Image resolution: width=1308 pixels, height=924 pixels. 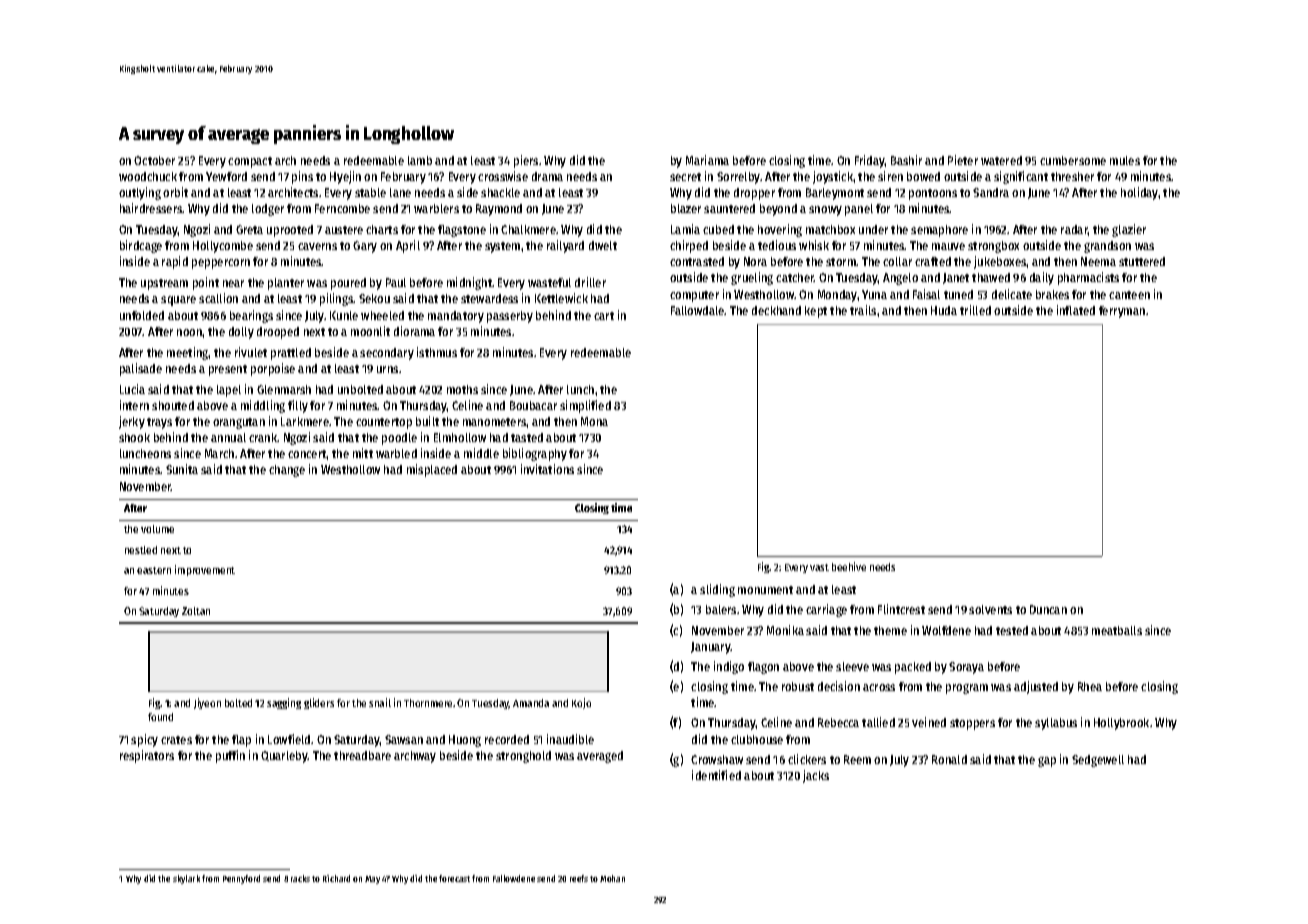 I want to click on Pieter, so click(x=963, y=160).
